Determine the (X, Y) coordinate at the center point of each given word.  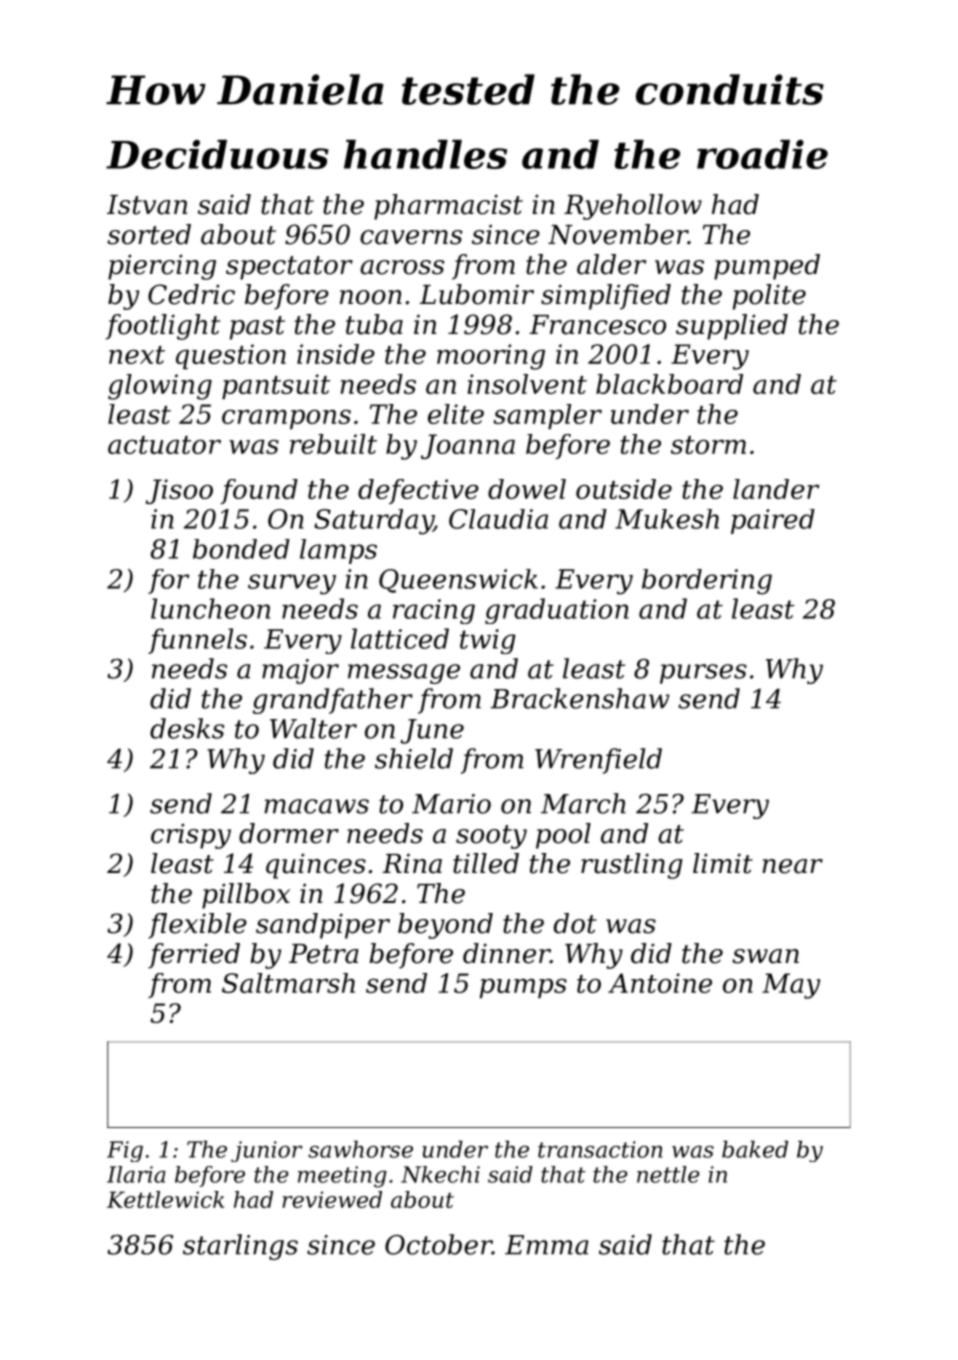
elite (456, 414)
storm (708, 445)
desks (187, 728)
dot (575, 923)
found (259, 491)
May (791, 986)
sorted (149, 234)
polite (769, 297)
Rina (412, 863)
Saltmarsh (288, 983)
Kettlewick (165, 1199)
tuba (374, 324)
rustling (632, 866)
